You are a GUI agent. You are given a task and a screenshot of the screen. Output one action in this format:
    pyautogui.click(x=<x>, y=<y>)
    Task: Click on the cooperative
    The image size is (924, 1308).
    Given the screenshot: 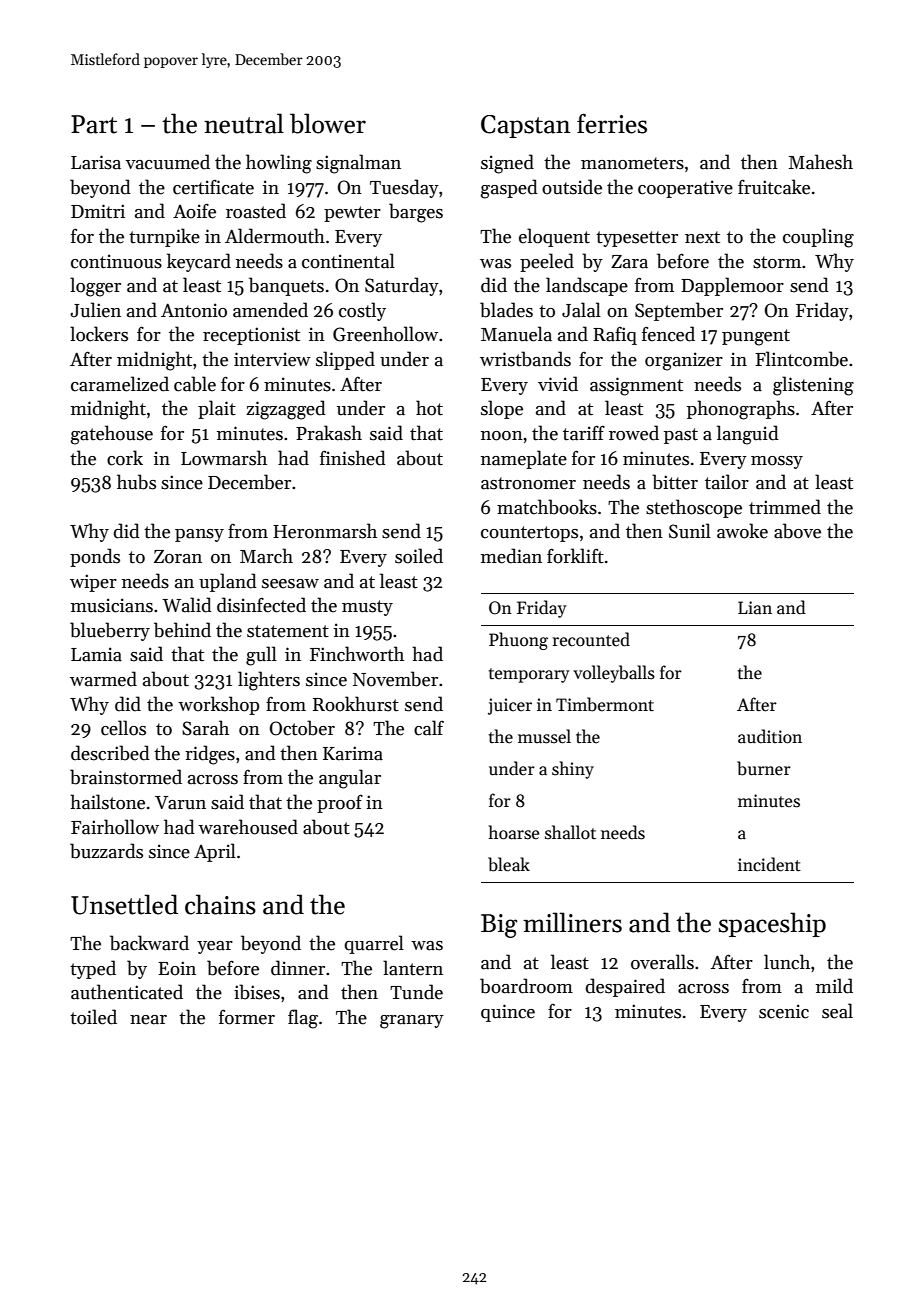 What is the action you would take?
    pyautogui.click(x=685, y=189)
